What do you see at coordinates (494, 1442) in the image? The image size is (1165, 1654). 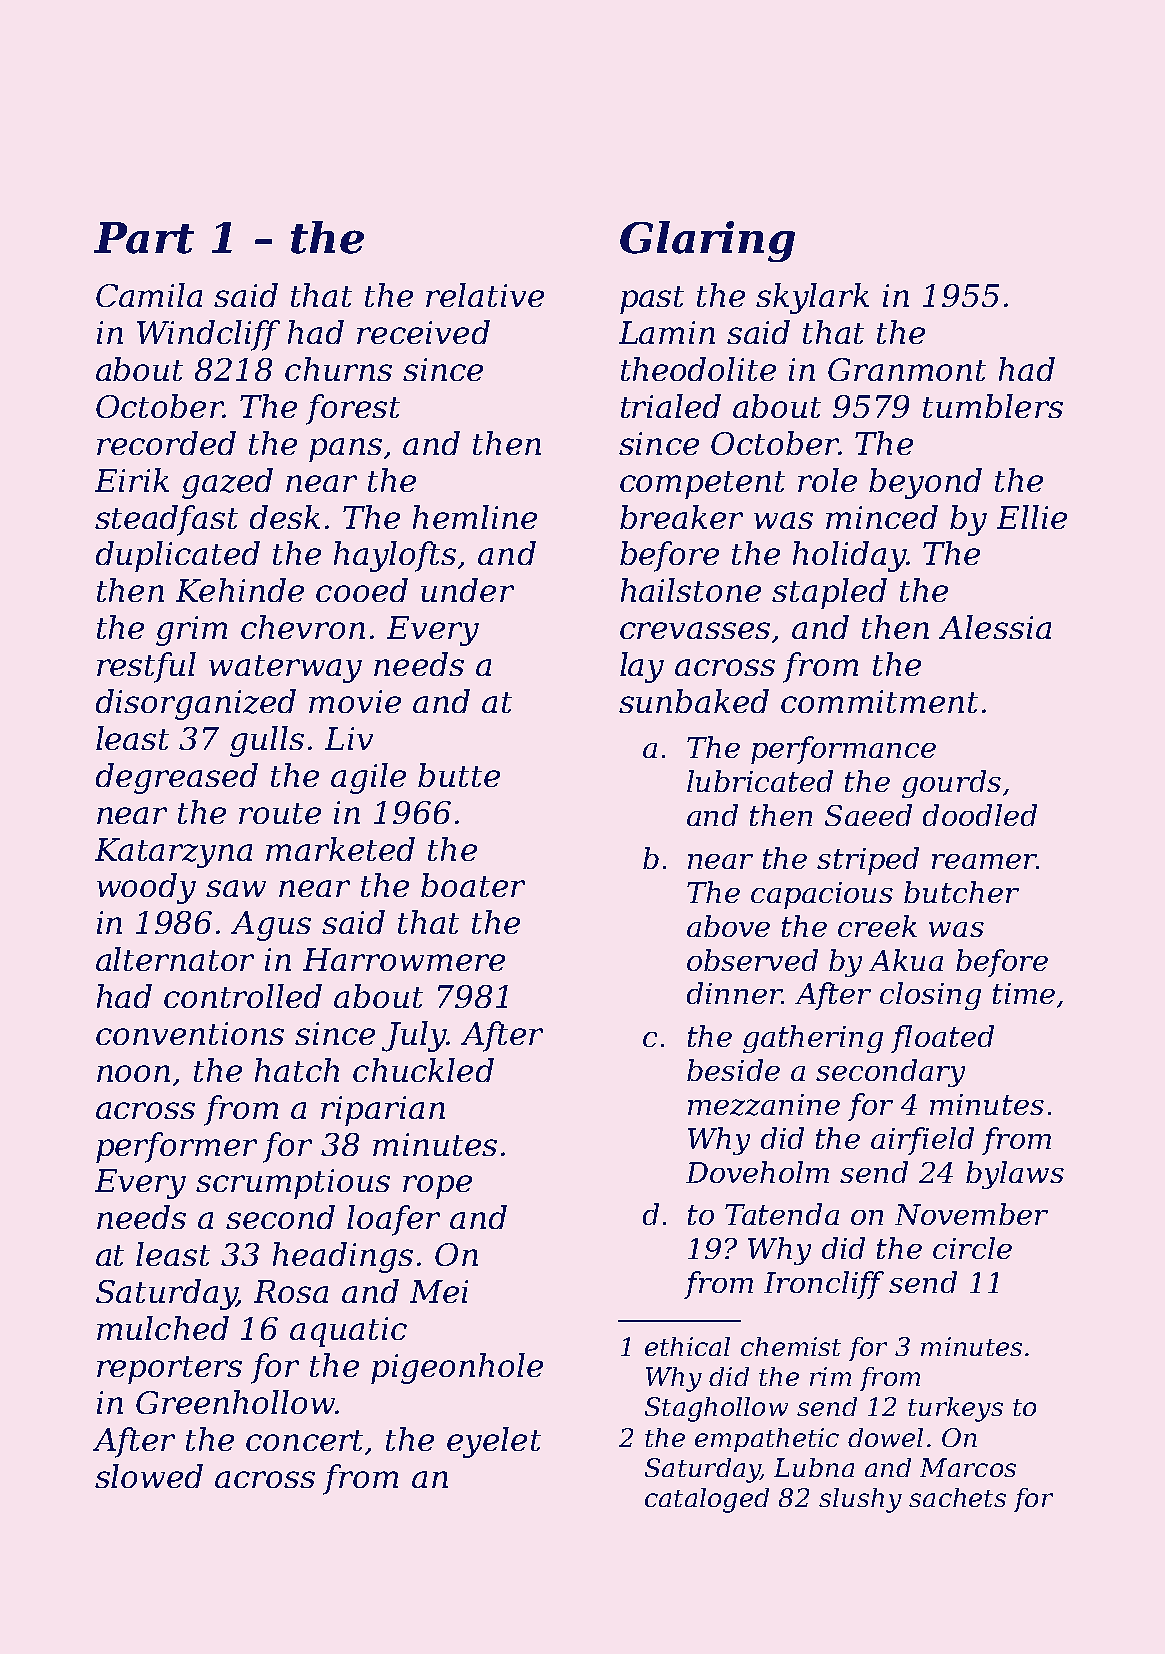 I see `eyelet` at bounding box center [494, 1442].
